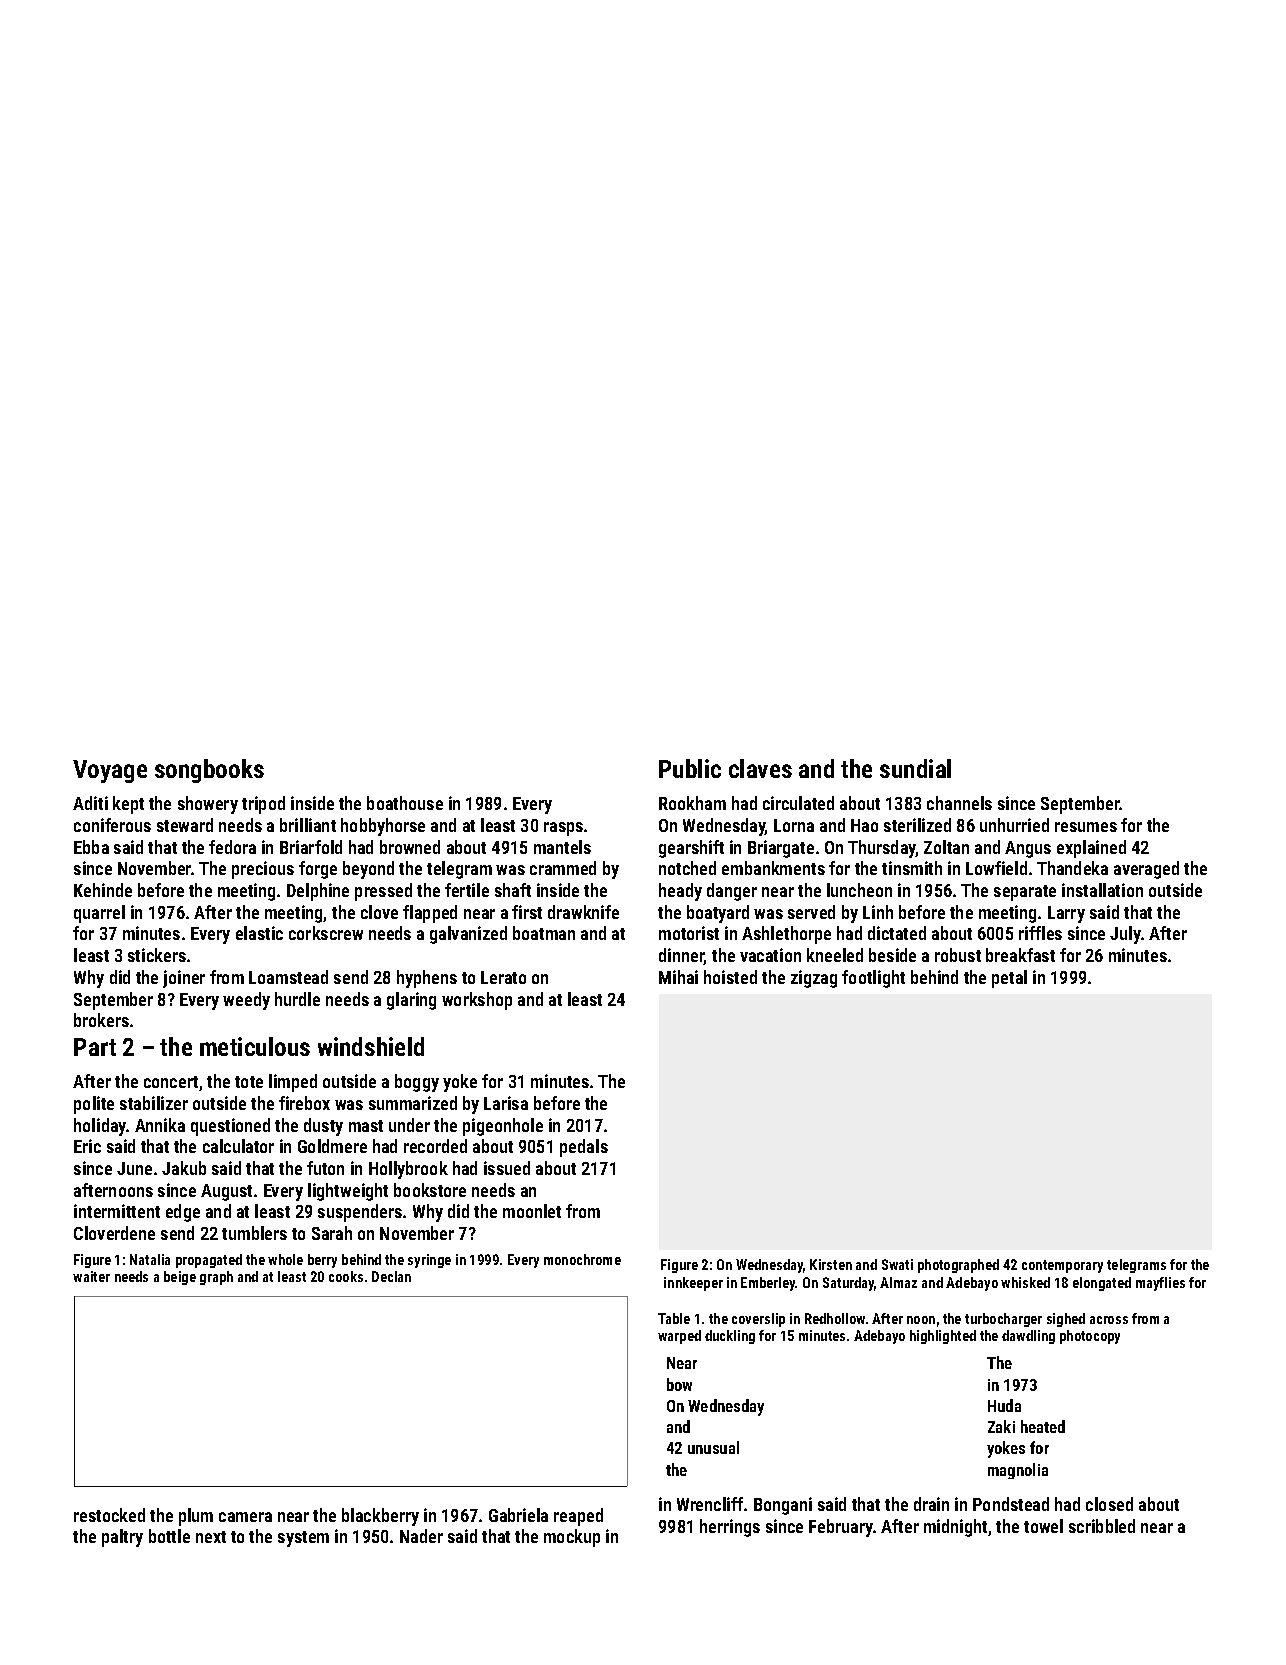 The height and width of the image is (1665, 1286). I want to click on crammed, so click(563, 868).
